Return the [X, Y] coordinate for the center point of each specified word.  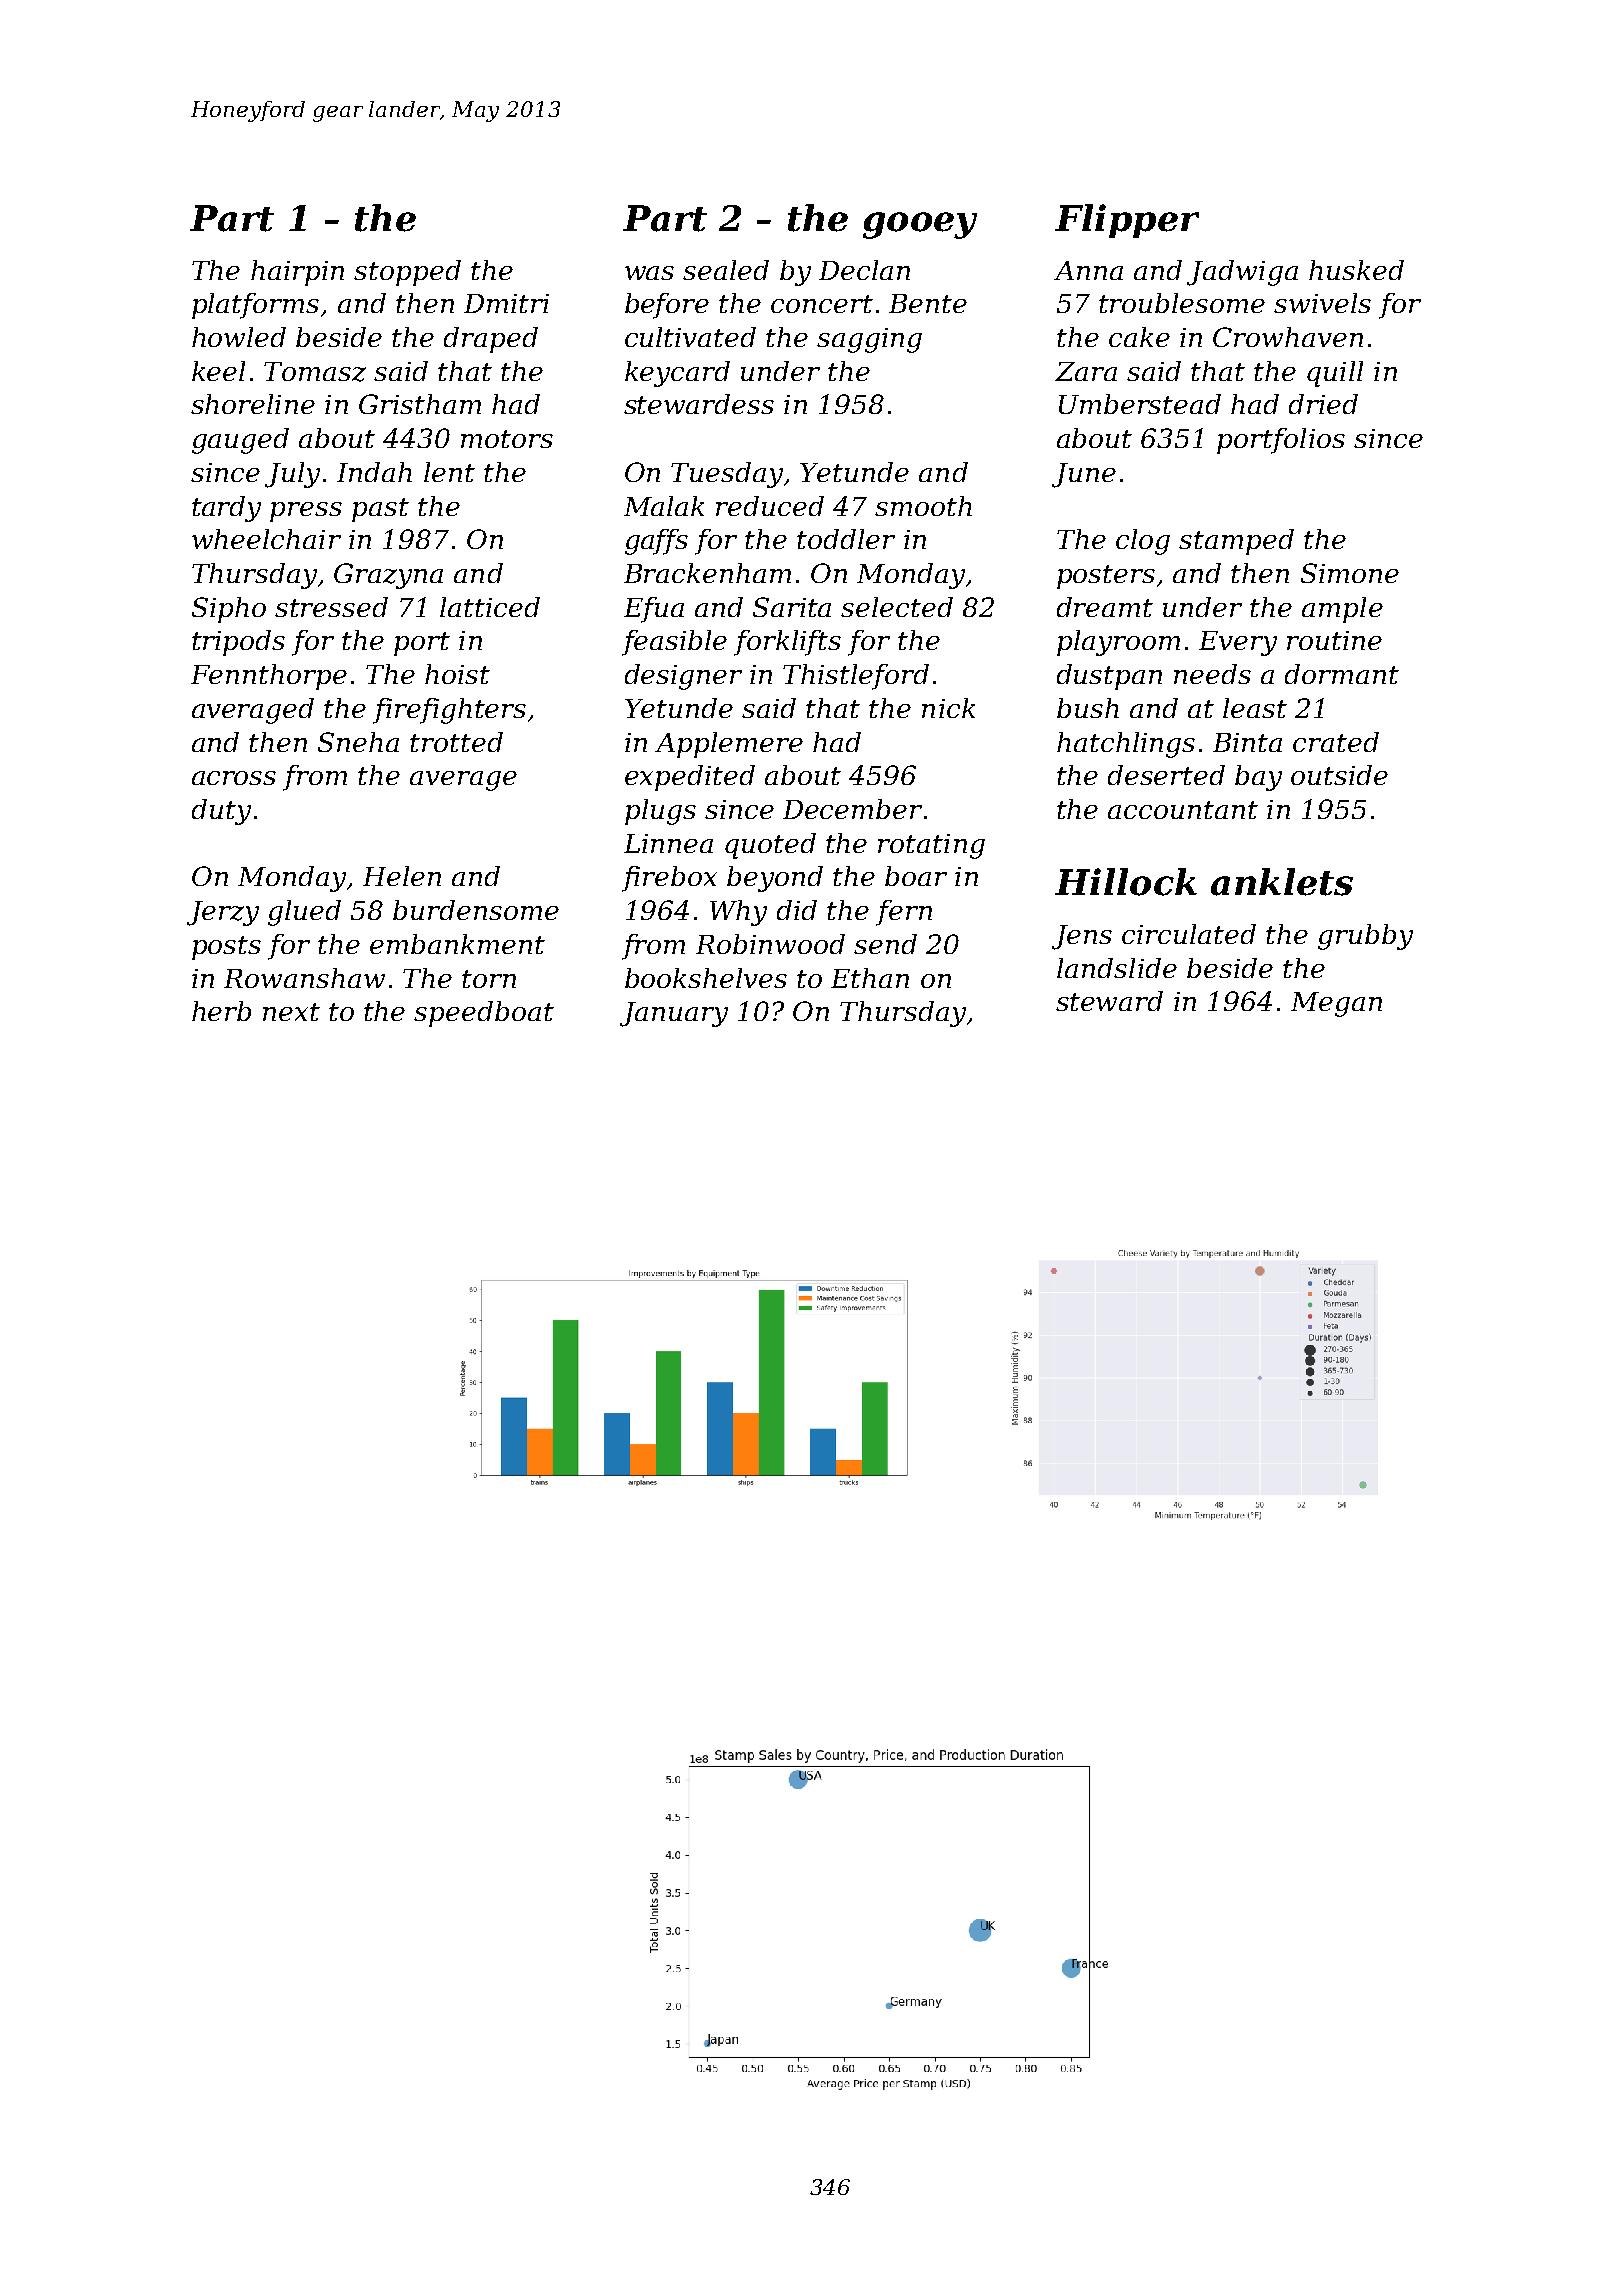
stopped [407, 273]
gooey [920, 225]
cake [1139, 337]
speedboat [484, 1014]
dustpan [1109, 677]
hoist [457, 674]
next [291, 1012]
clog [1143, 542]
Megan [1336, 1004]
